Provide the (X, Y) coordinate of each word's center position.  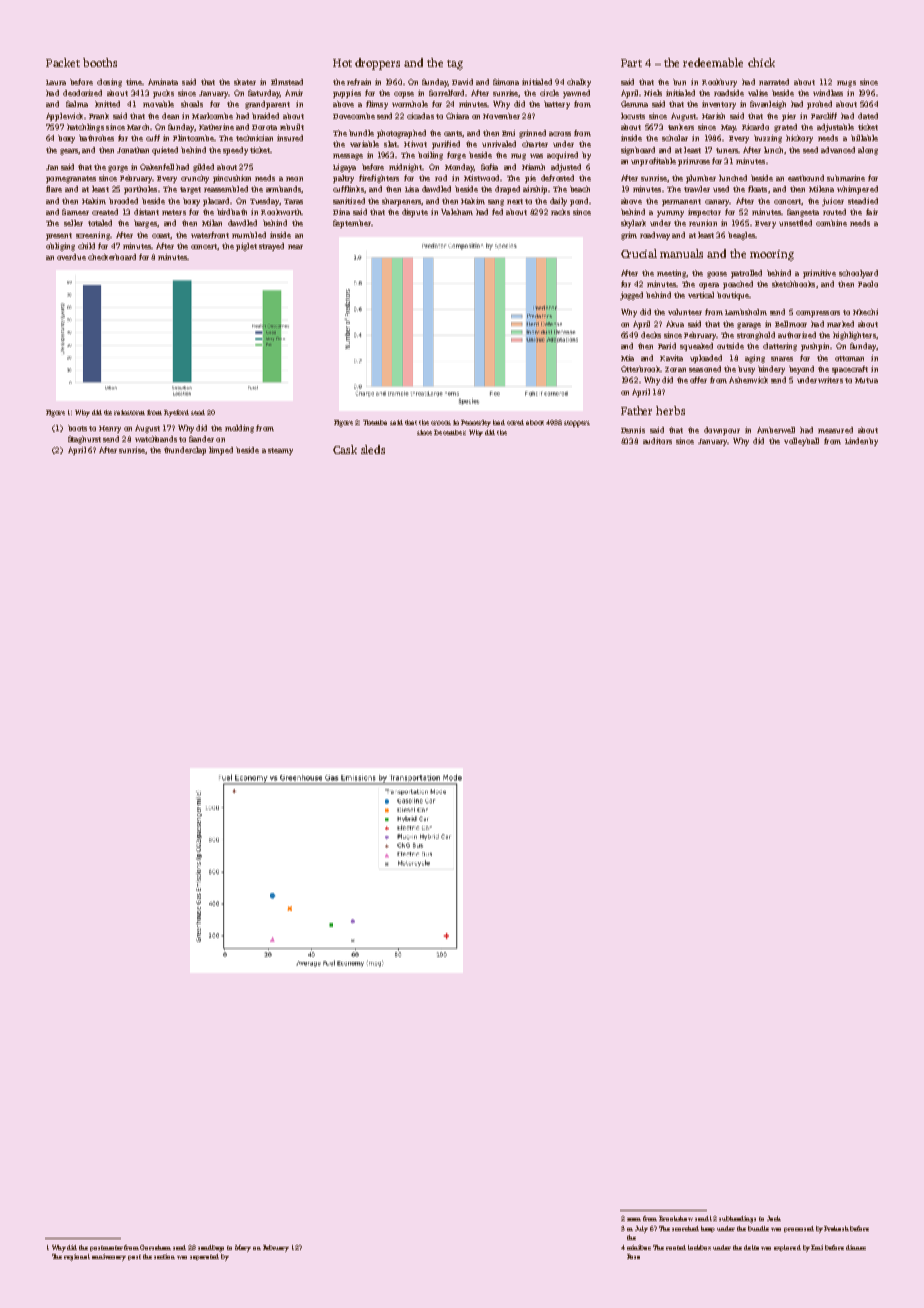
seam (634, 1219)
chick (761, 62)
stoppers (577, 424)
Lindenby (861, 442)
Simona (506, 82)
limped (221, 451)
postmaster (106, 1248)
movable (158, 104)
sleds (373, 449)
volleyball (801, 442)
